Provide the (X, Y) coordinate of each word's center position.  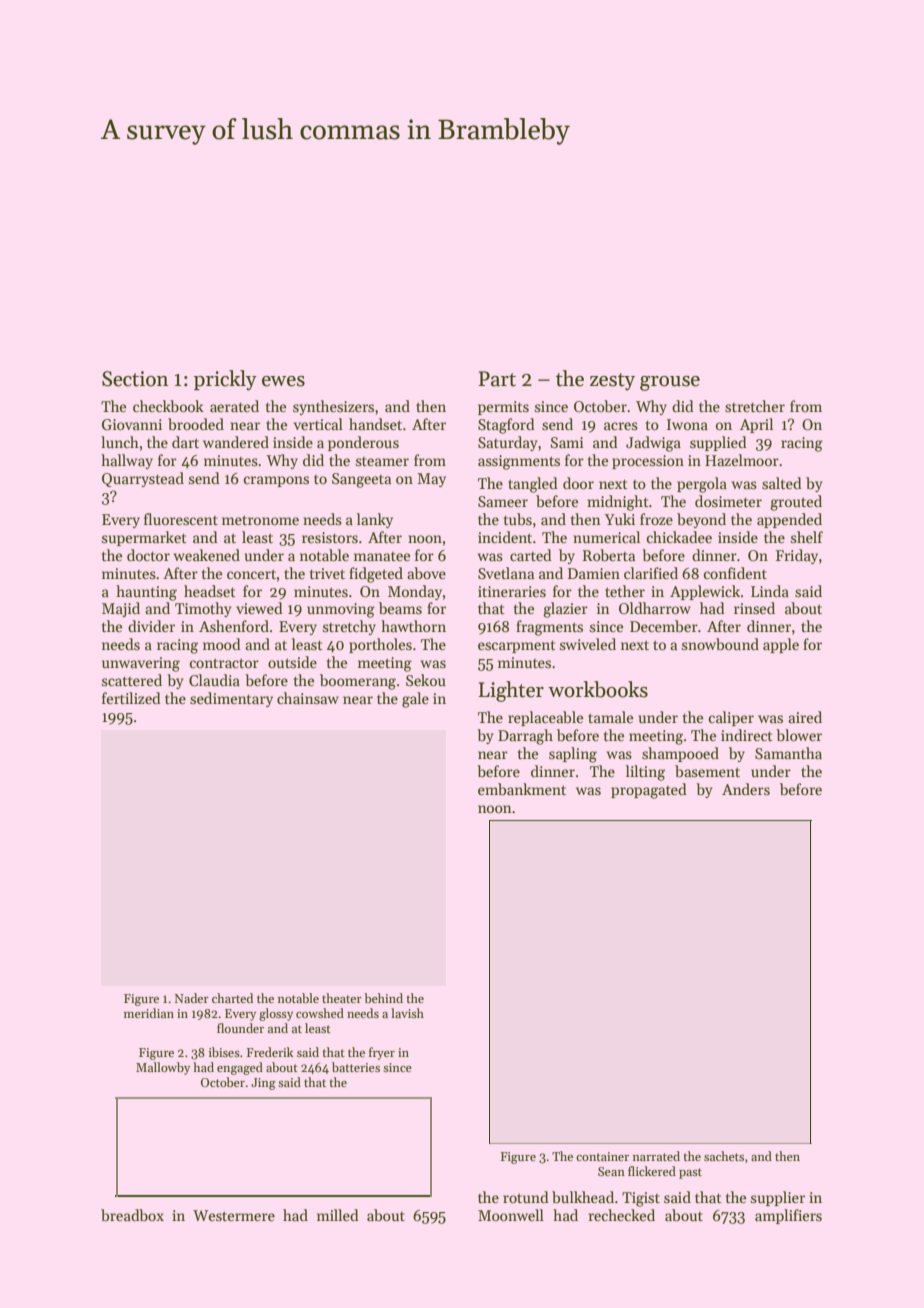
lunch (120, 442)
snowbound (720, 644)
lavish (407, 1013)
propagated (649, 791)
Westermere (234, 1215)
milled (338, 1215)
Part (497, 379)
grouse (670, 383)
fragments (549, 628)
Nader (192, 998)
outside (292, 662)
